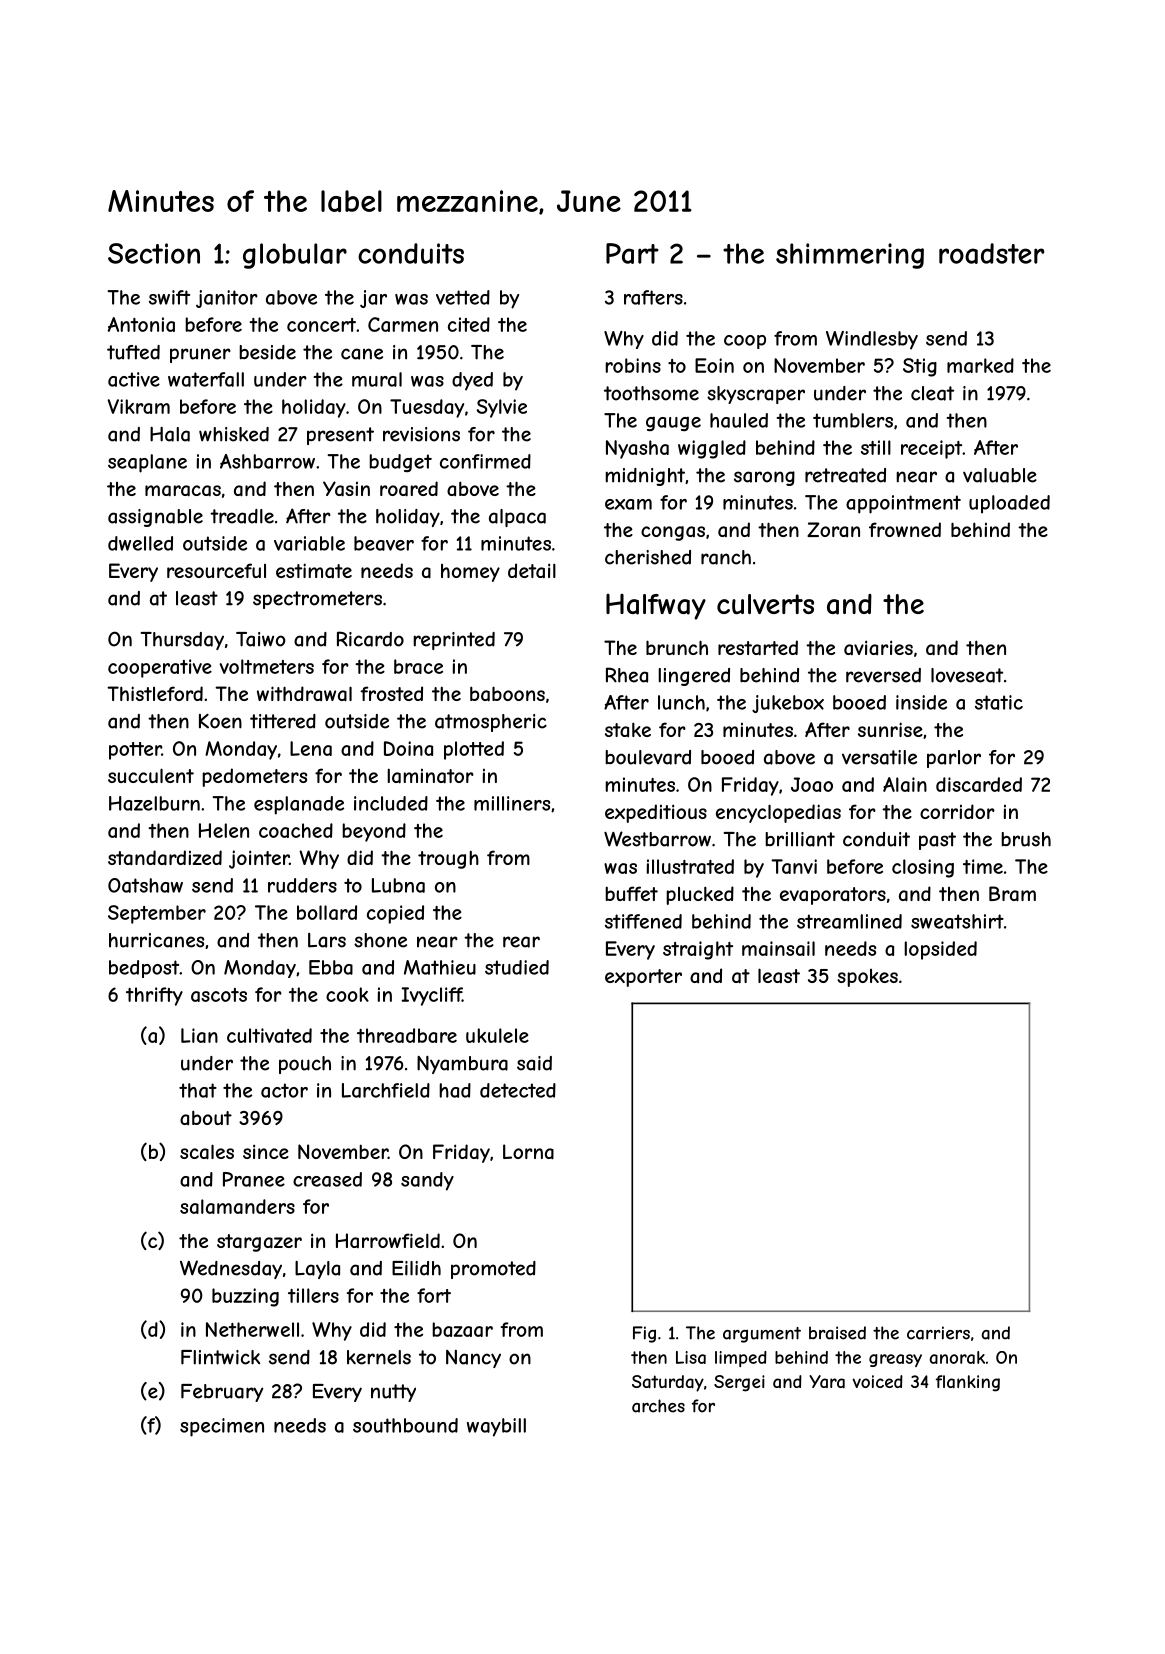 The height and width of the screenshot is (1654, 1165). Describe the element at coordinates (967, 675) in the screenshot. I see `loveseat` at that location.
